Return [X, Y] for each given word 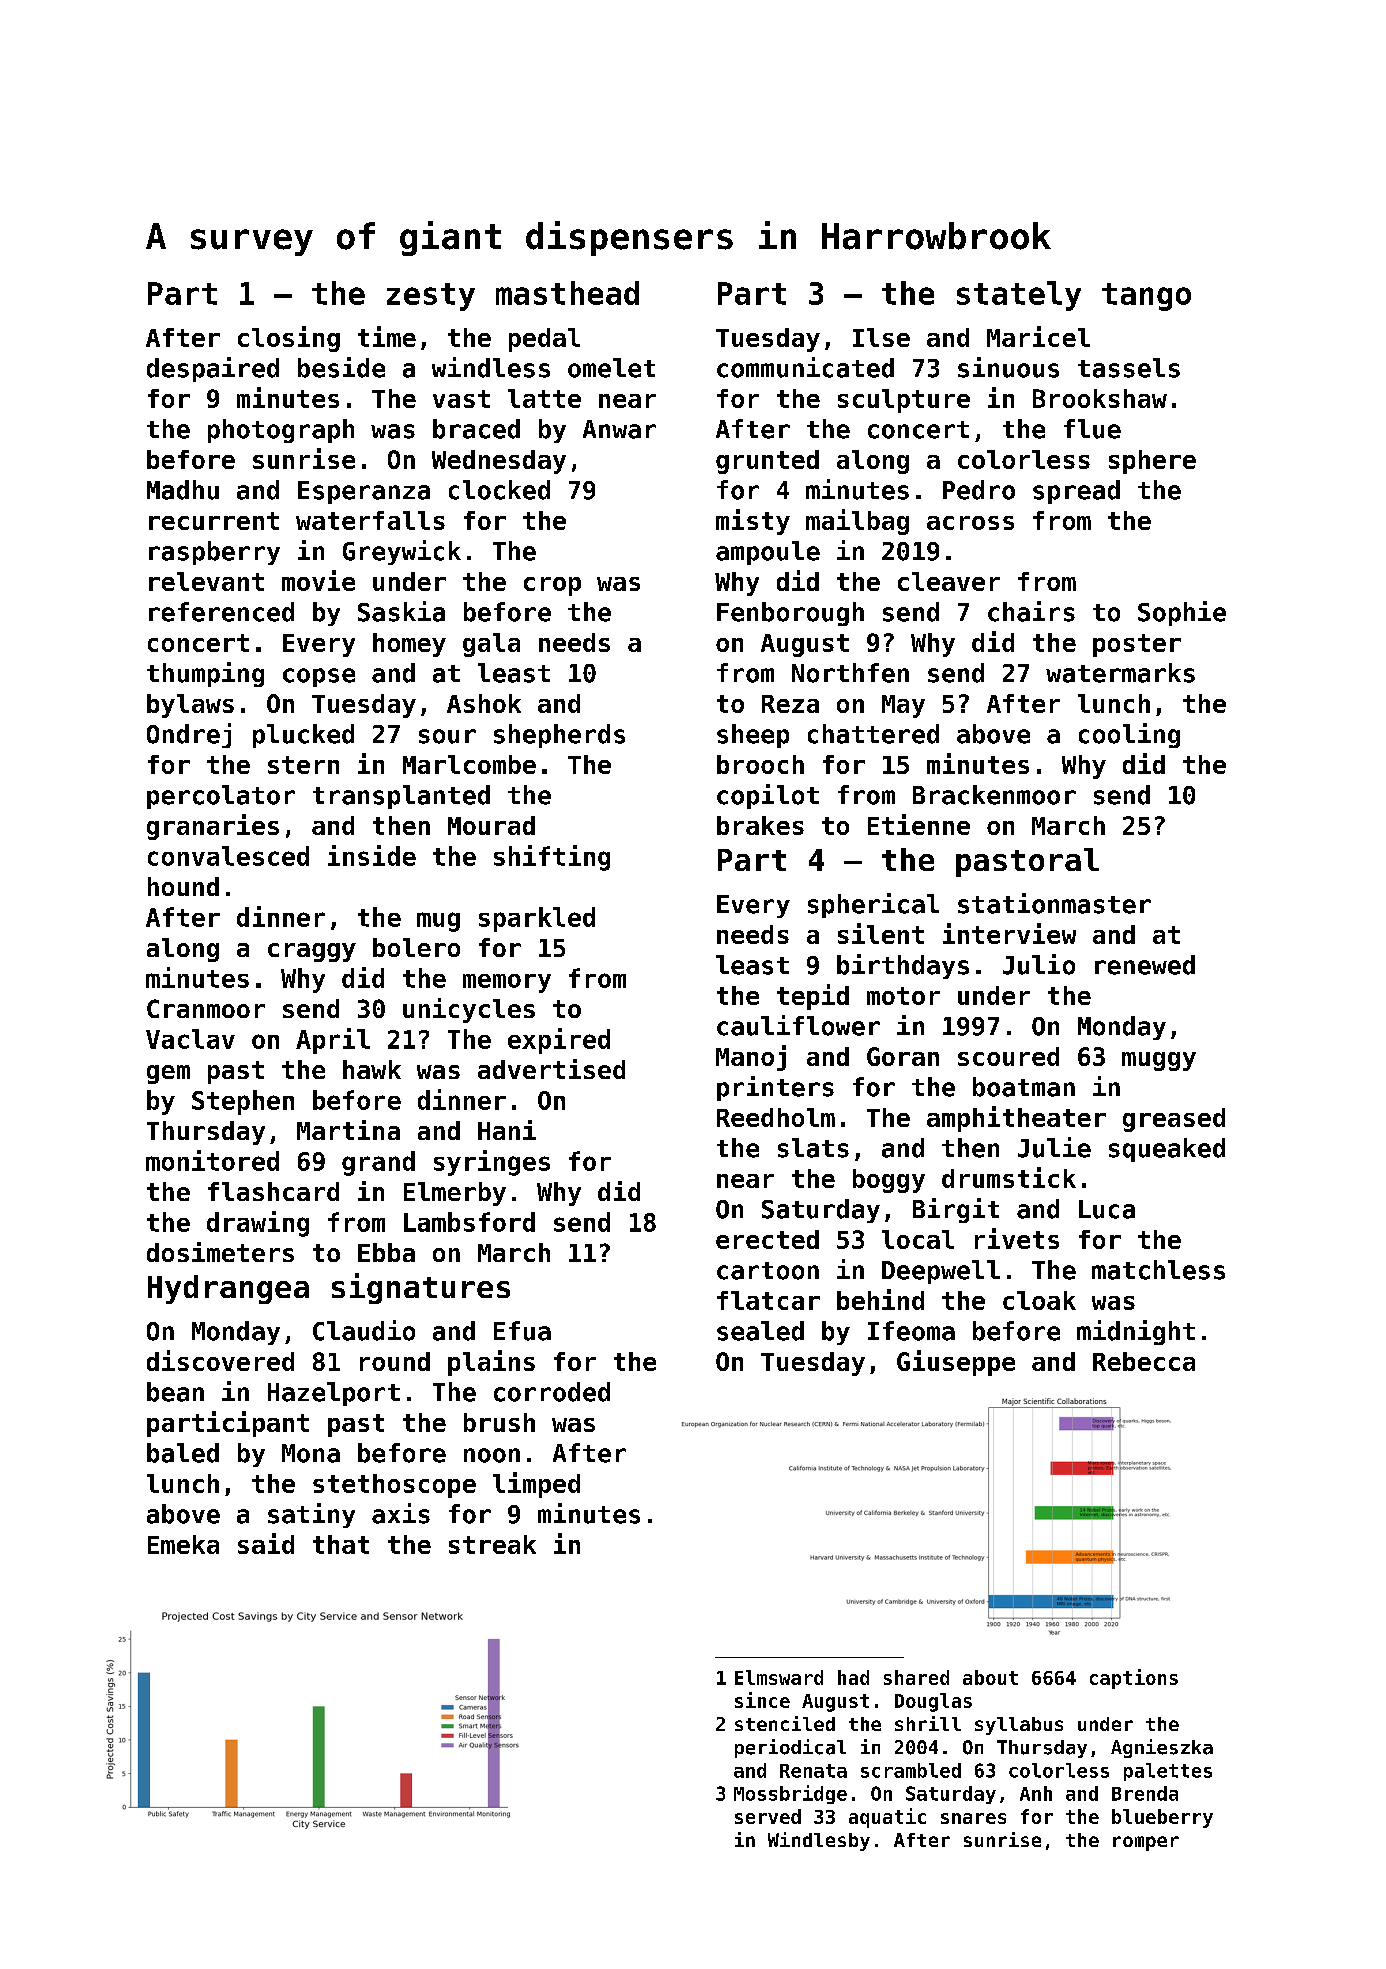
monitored [212, 1160]
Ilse [881, 337]
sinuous [1008, 367]
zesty [431, 297]
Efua [522, 1331]
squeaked [1167, 1150]
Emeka [183, 1544]
